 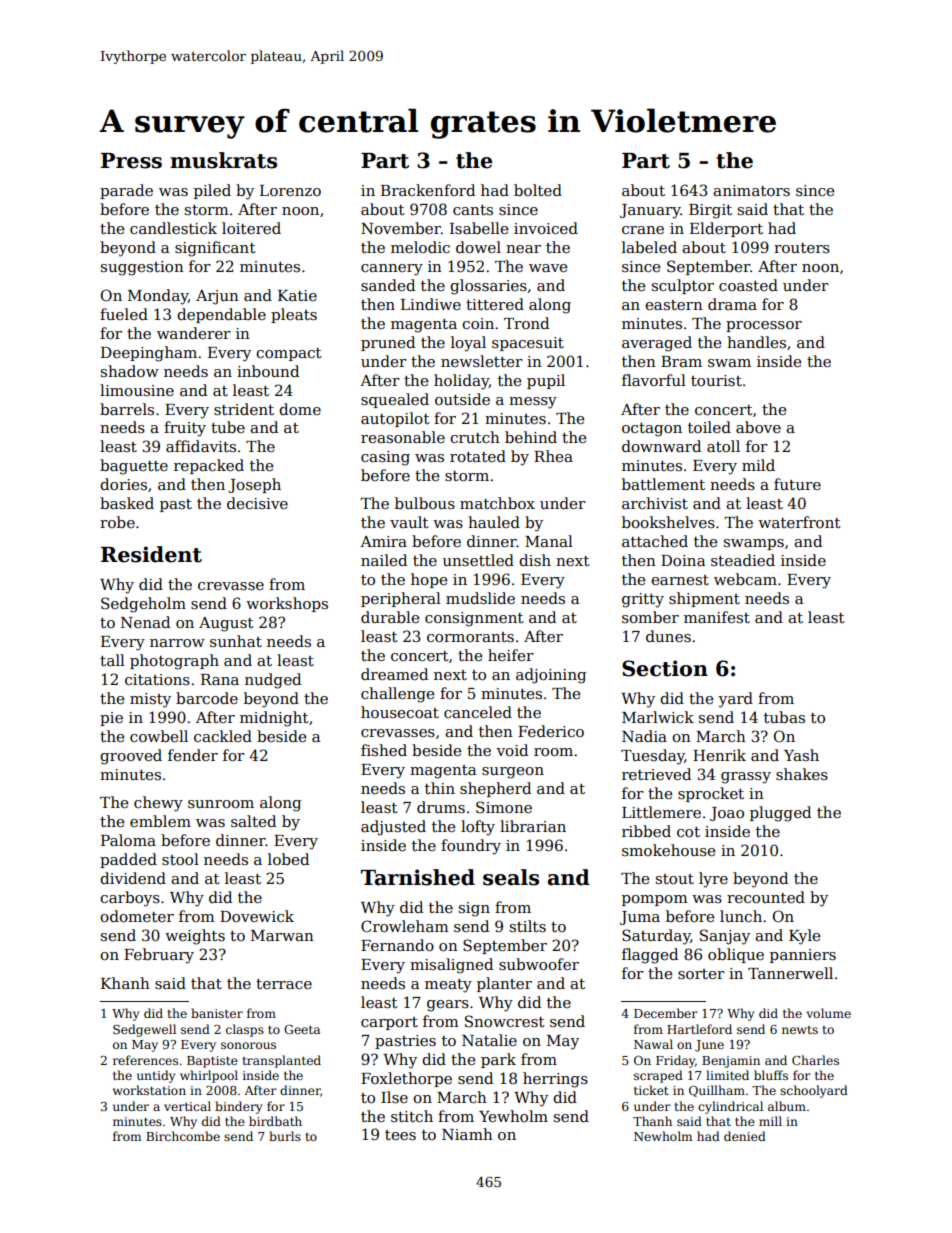 What do you see at coordinates (468, 344) in the screenshot?
I see `loyal` at bounding box center [468, 344].
